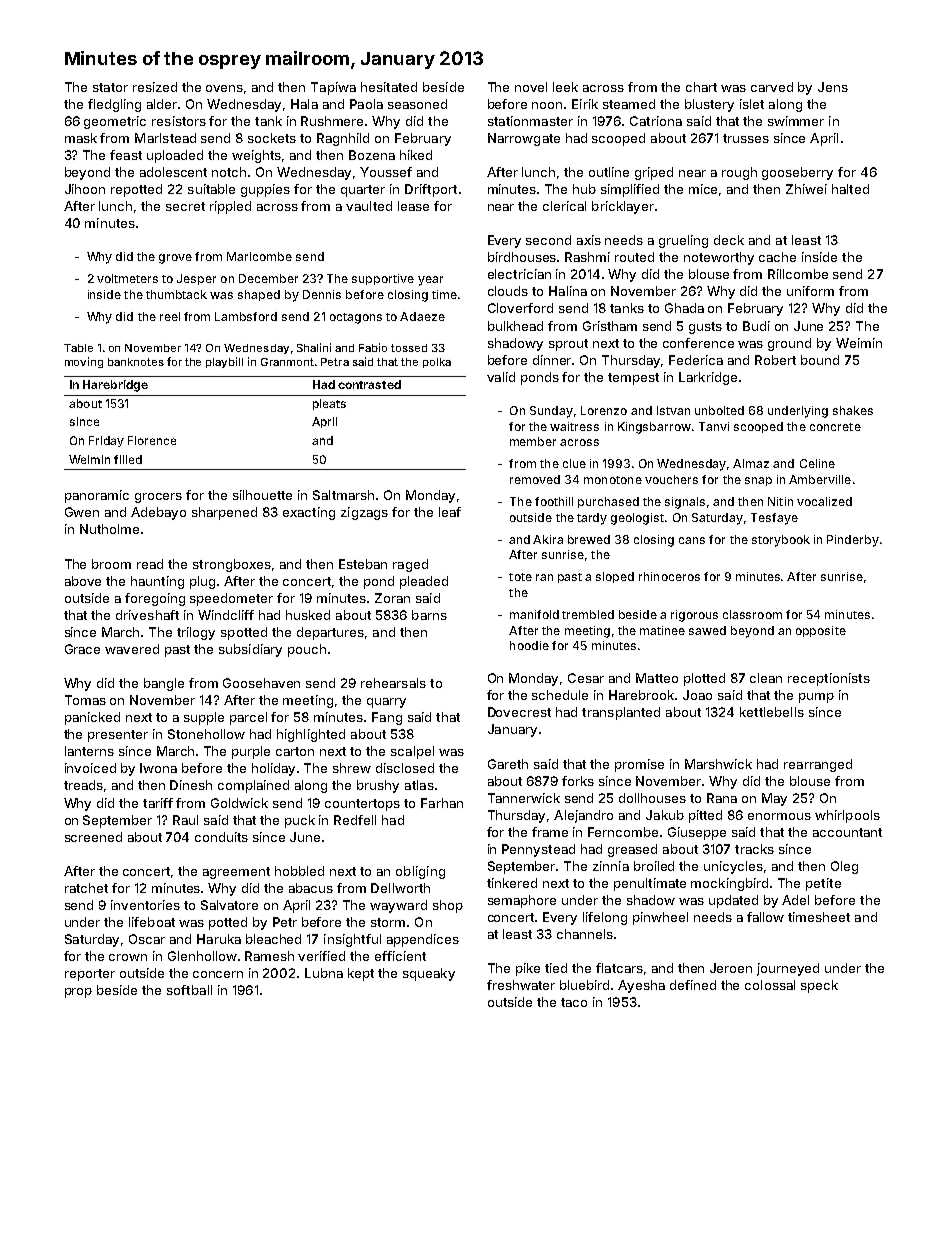 The image size is (952, 1233). I want to click on carved, so click(772, 87).
